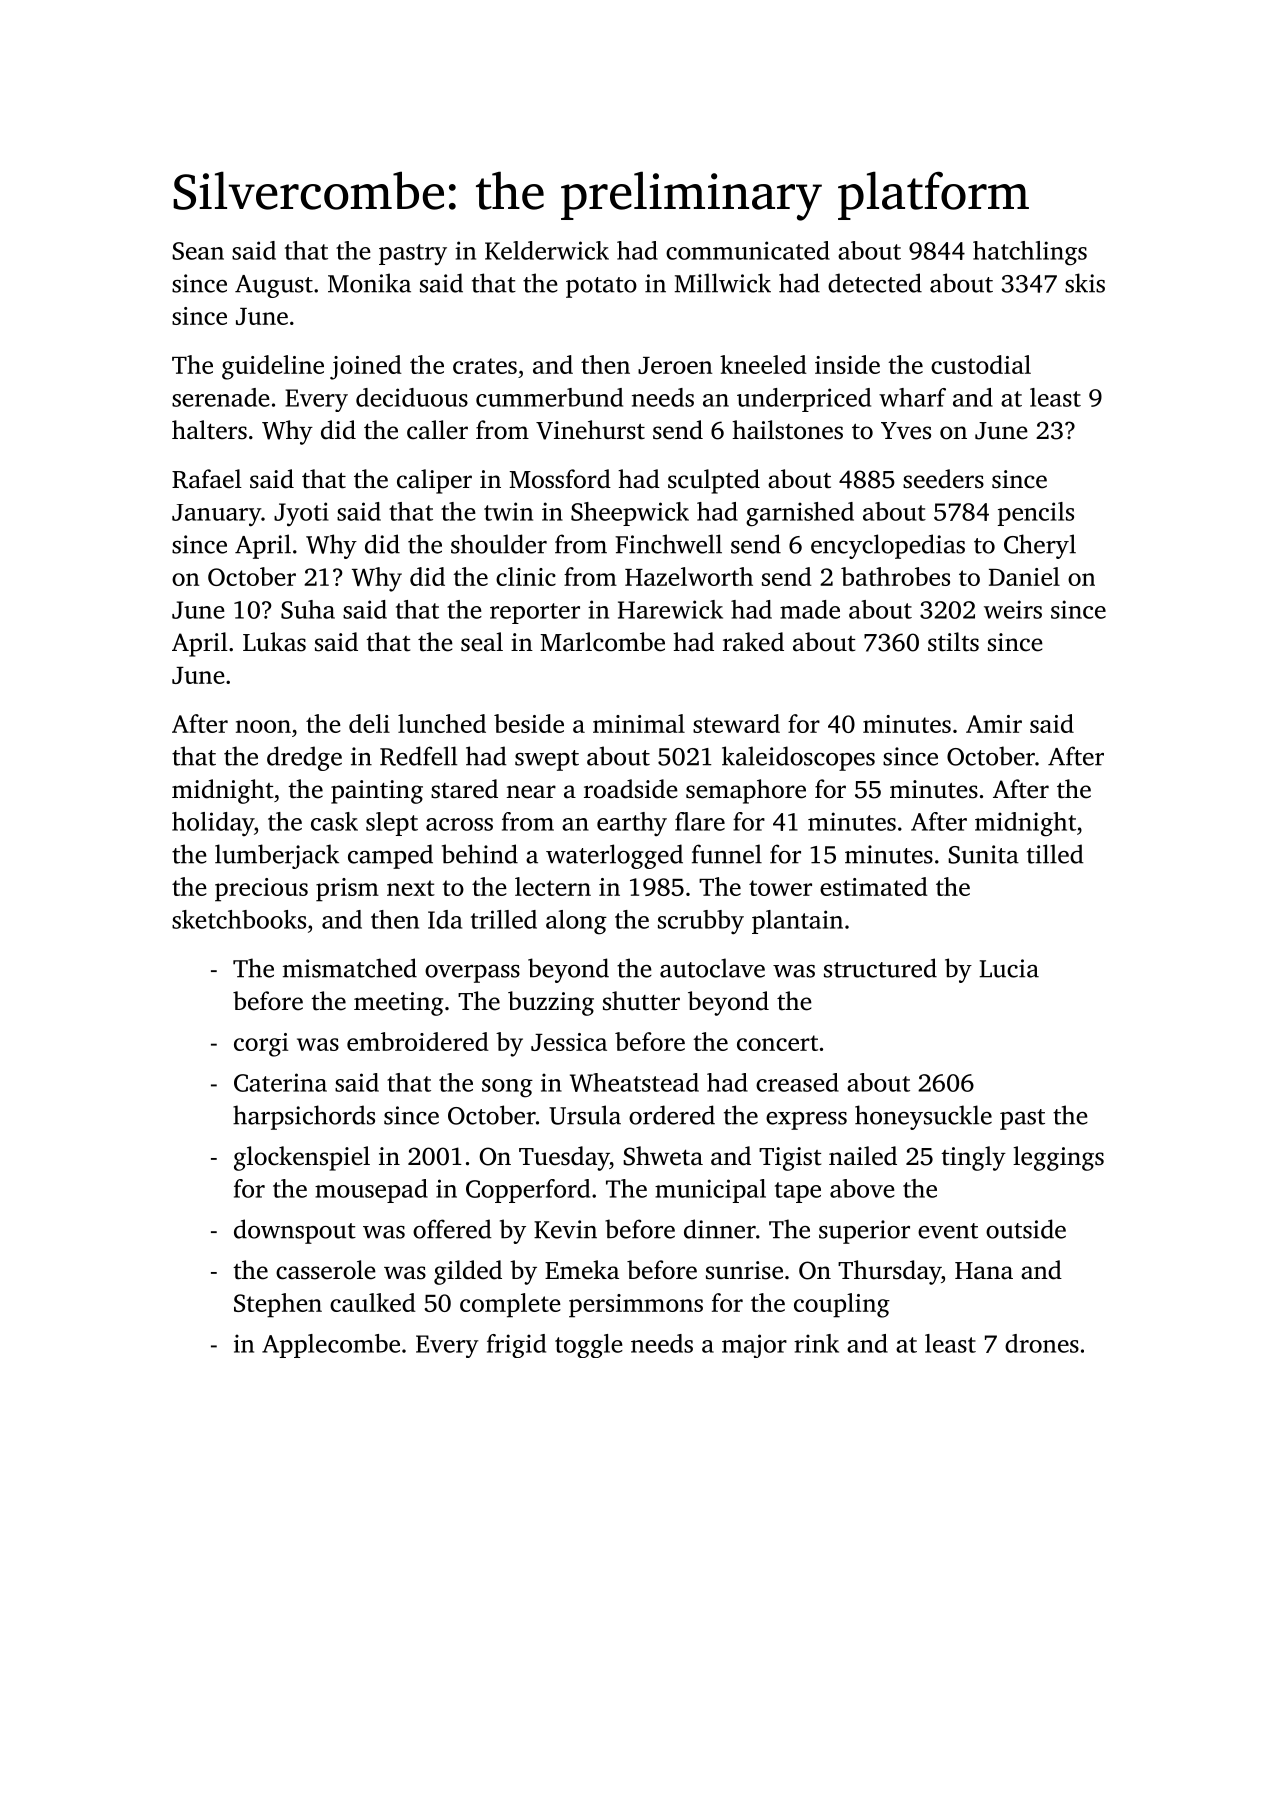  What do you see at coordinates (798, 758) in the screenshot?
I see `kaleidoscopes` at bounding box center [798, 758].
